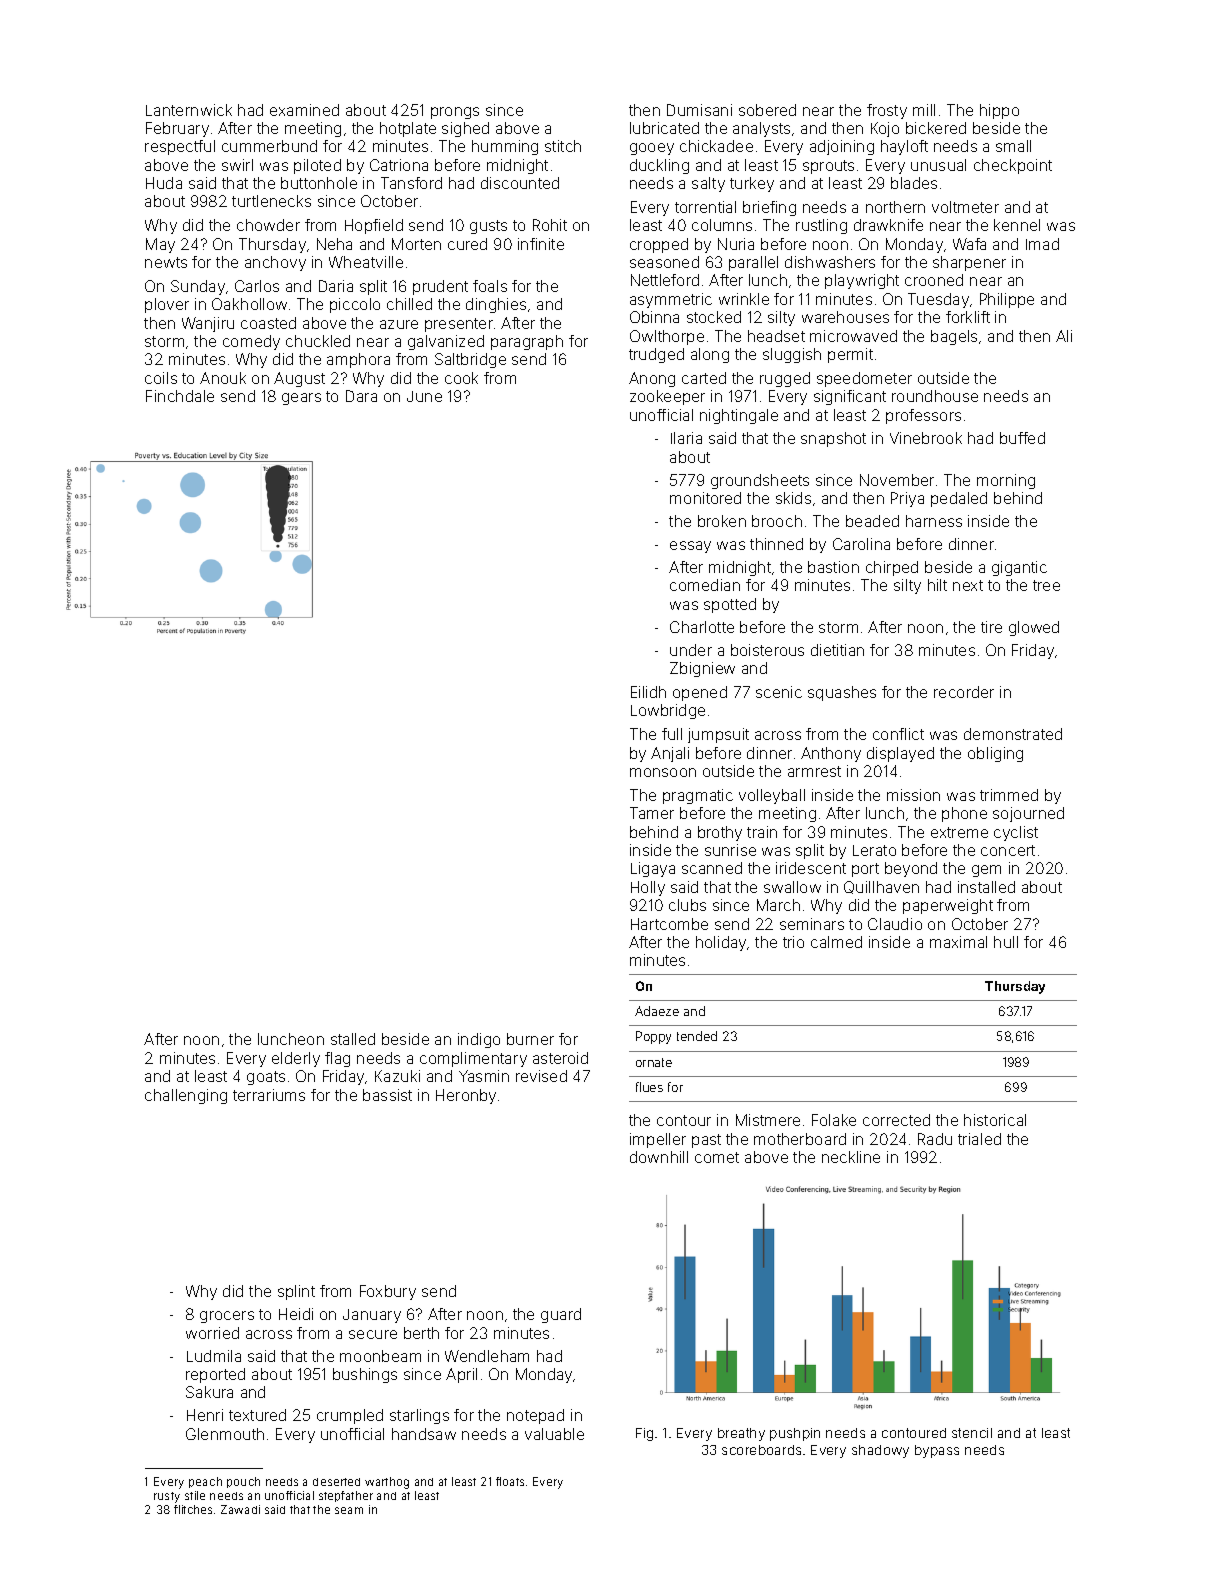 This image has height=1582, width=1222. Describe the element at coordinates (561, 1315) in the image. I see `guard` at that location.
